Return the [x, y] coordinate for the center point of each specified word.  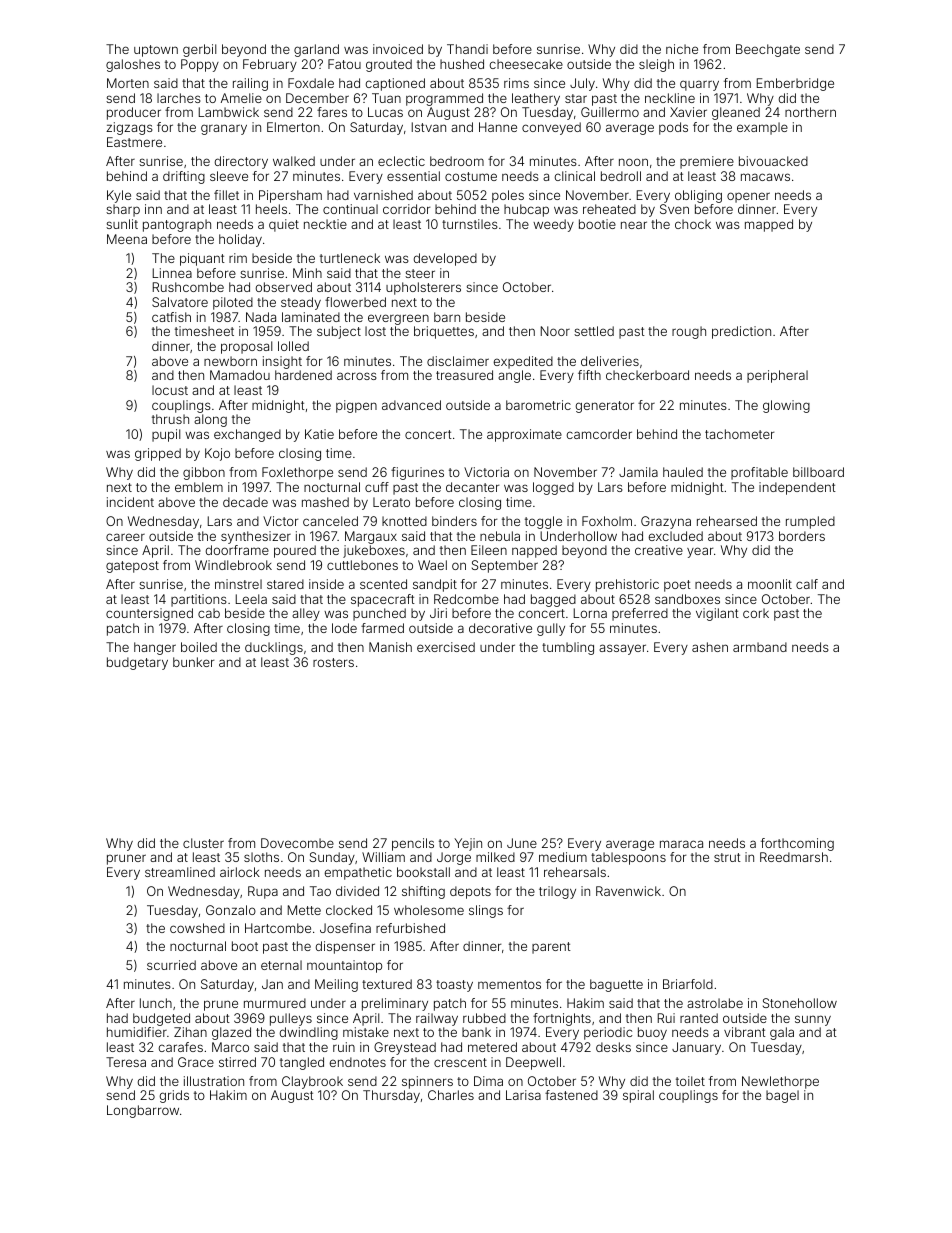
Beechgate [768, 50]
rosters [333, 662]
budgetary [137, 663]
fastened [571, 1095]
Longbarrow [143, 1111]
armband [760, 647]
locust [170, 390]
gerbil [199, 50]
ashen [710, 647]
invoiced [398, 49]
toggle [543, 522]
